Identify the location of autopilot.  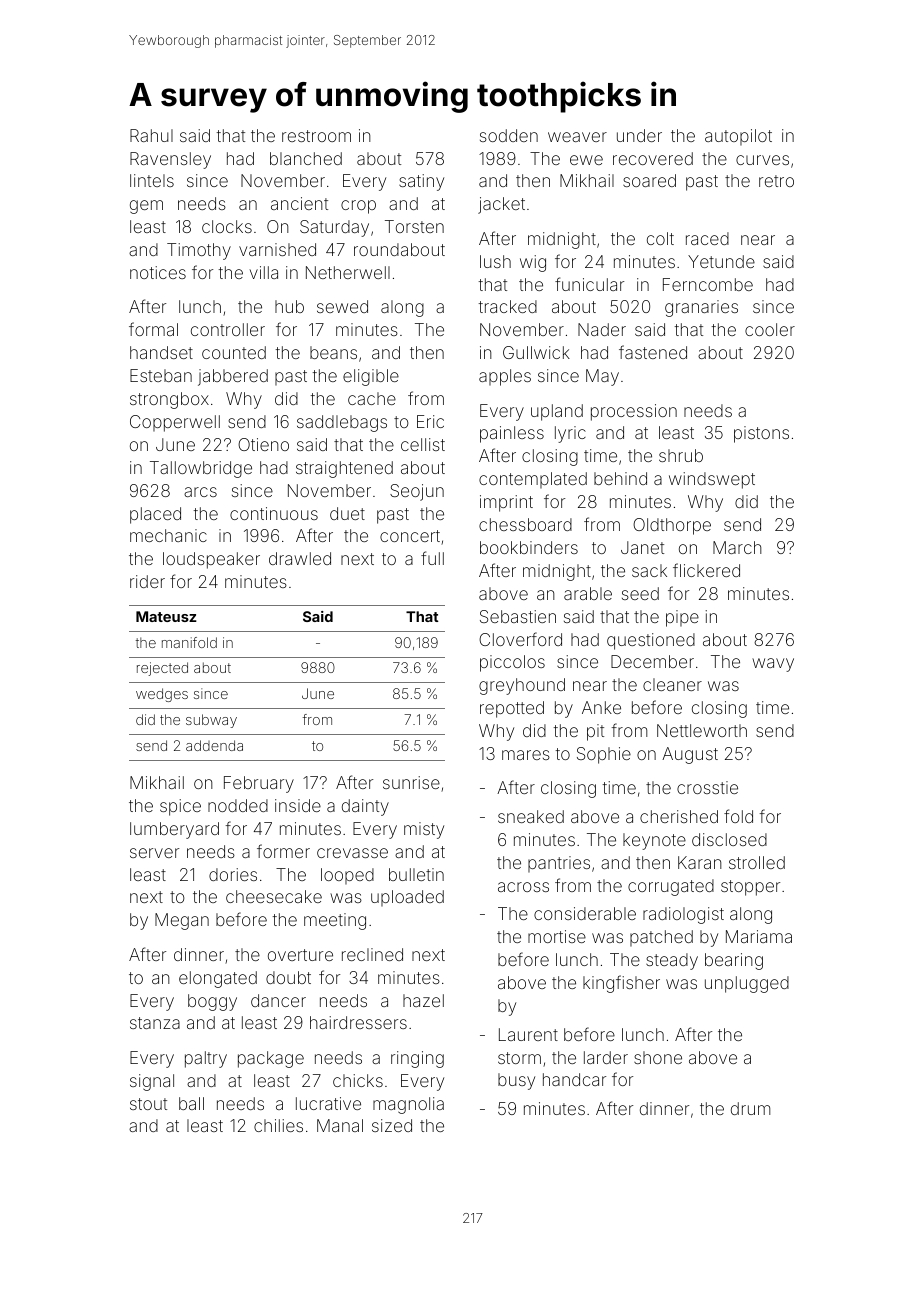
(738, 137).
